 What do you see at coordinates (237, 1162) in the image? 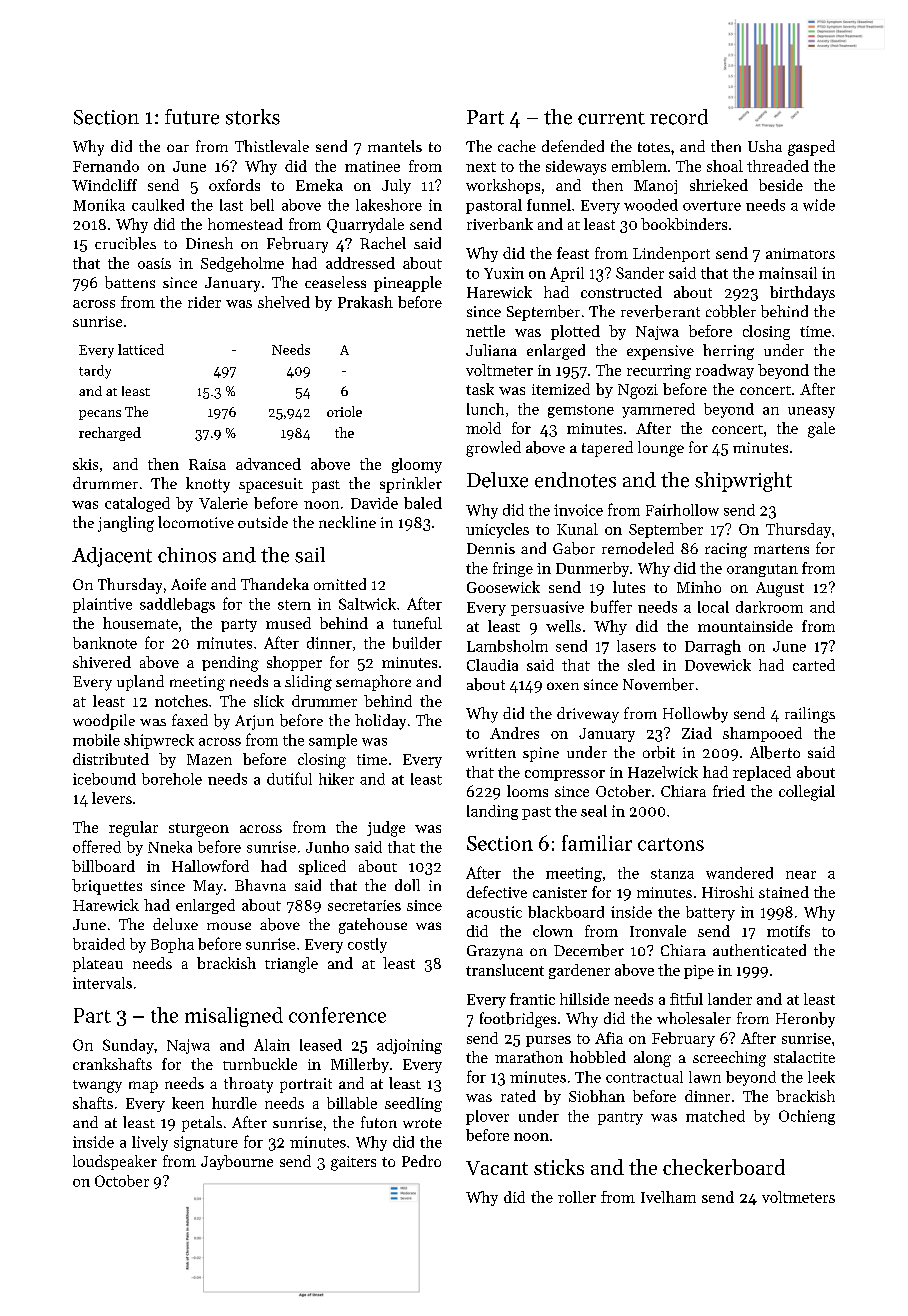
I see `Jaybourne` at bounding box center [237, 1162].
